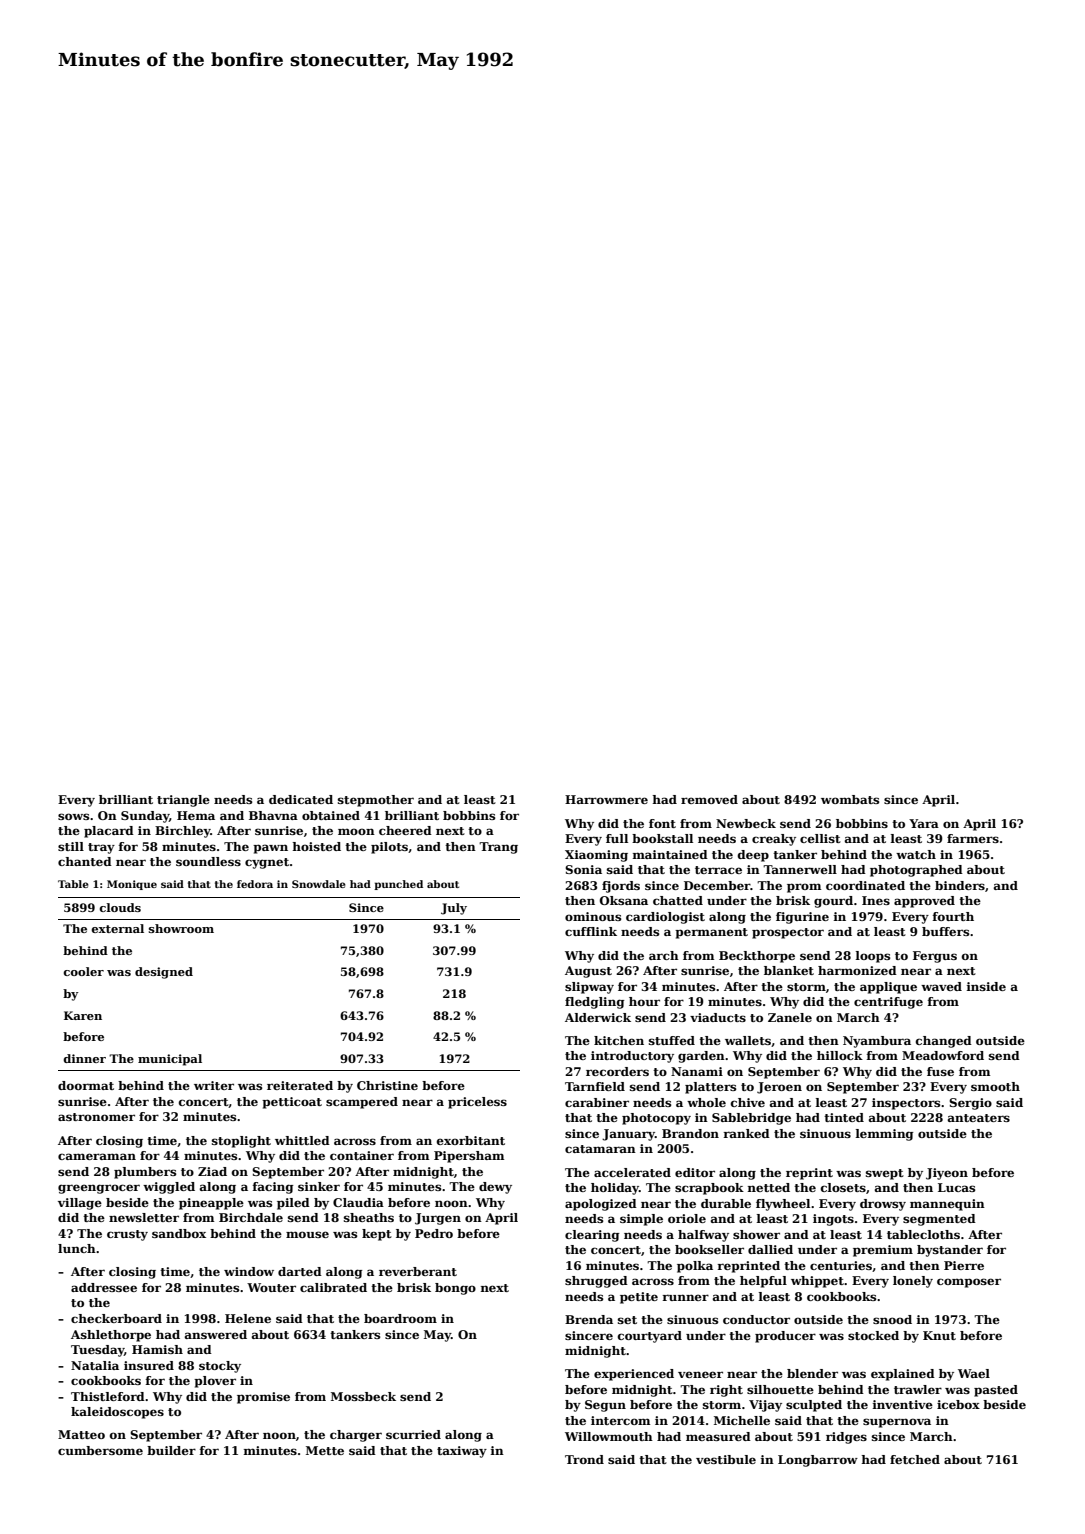 The image size is (1085, 1534). What do you see at coordinates (634, 1375) in the page?
I see `experienced` at bounding box center [634, 1375].
